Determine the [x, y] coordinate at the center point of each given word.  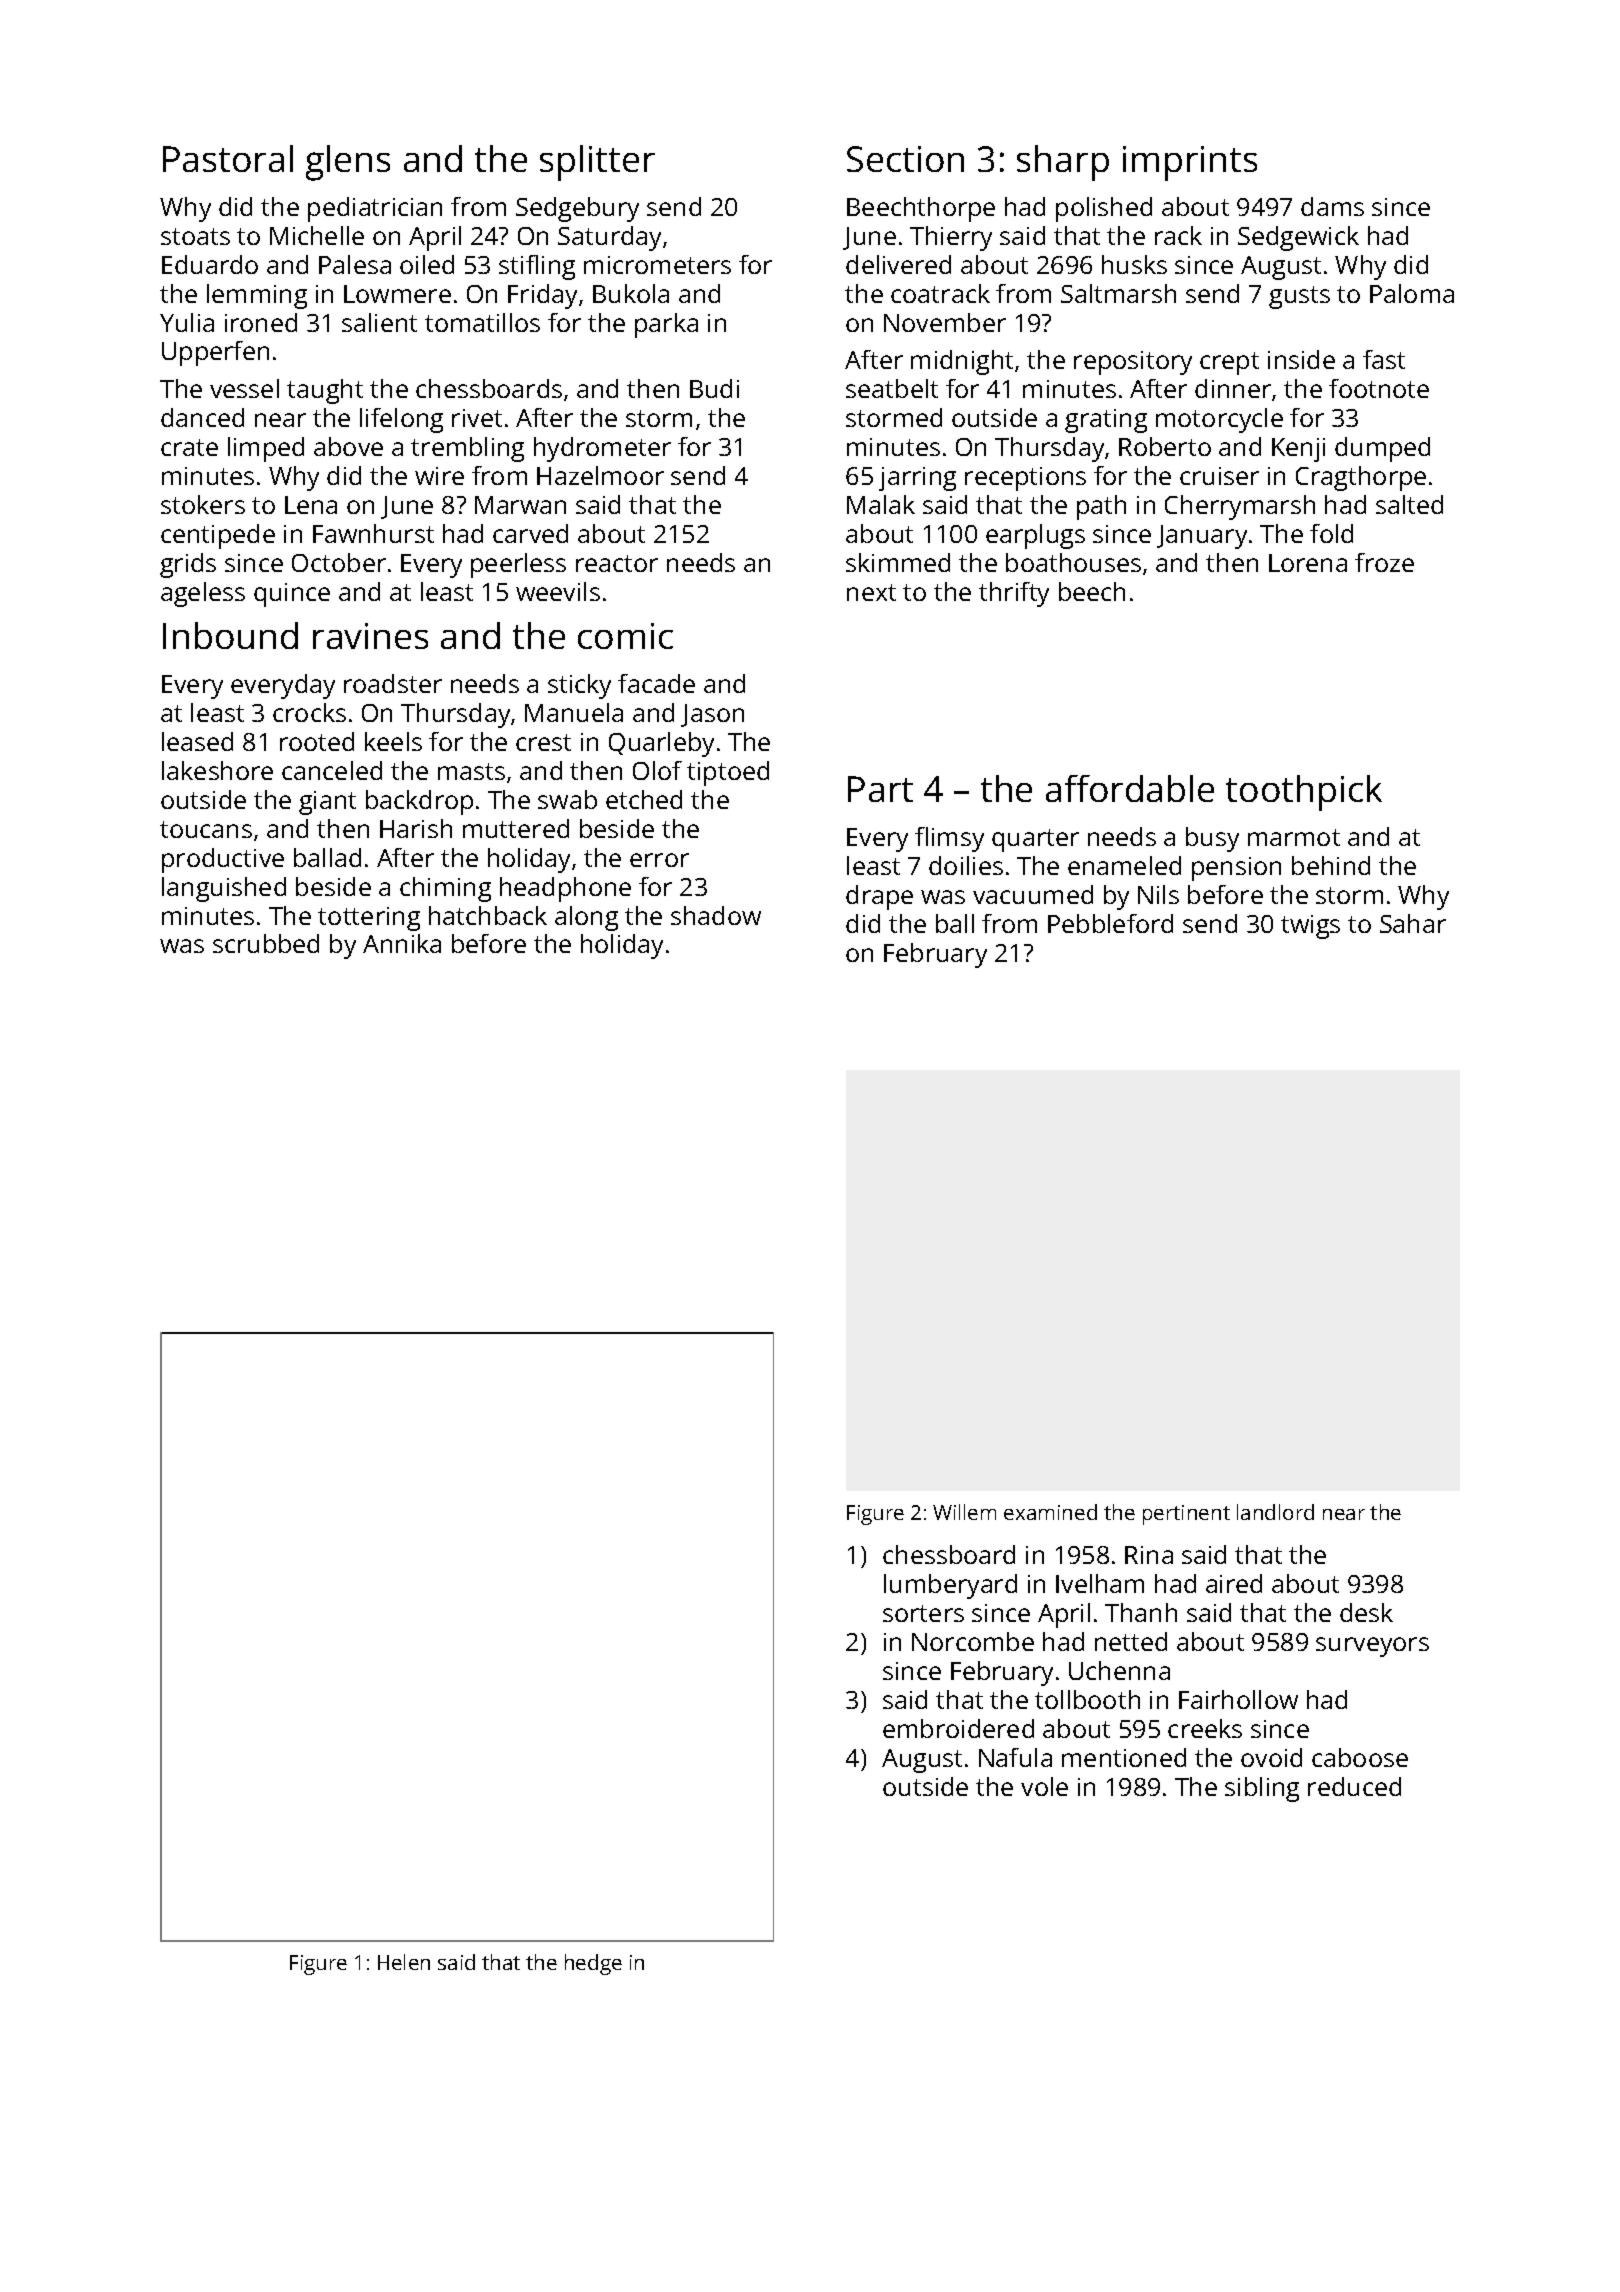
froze [1384, 562]
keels [393, 741]
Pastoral [228, 158]
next [871, 592]
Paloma [1412, 293]
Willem [964, 1512]
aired [1234, 1583]
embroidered [958, 1728]
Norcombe [973, 1641]
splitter [597, 163]
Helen [404, 1962]
